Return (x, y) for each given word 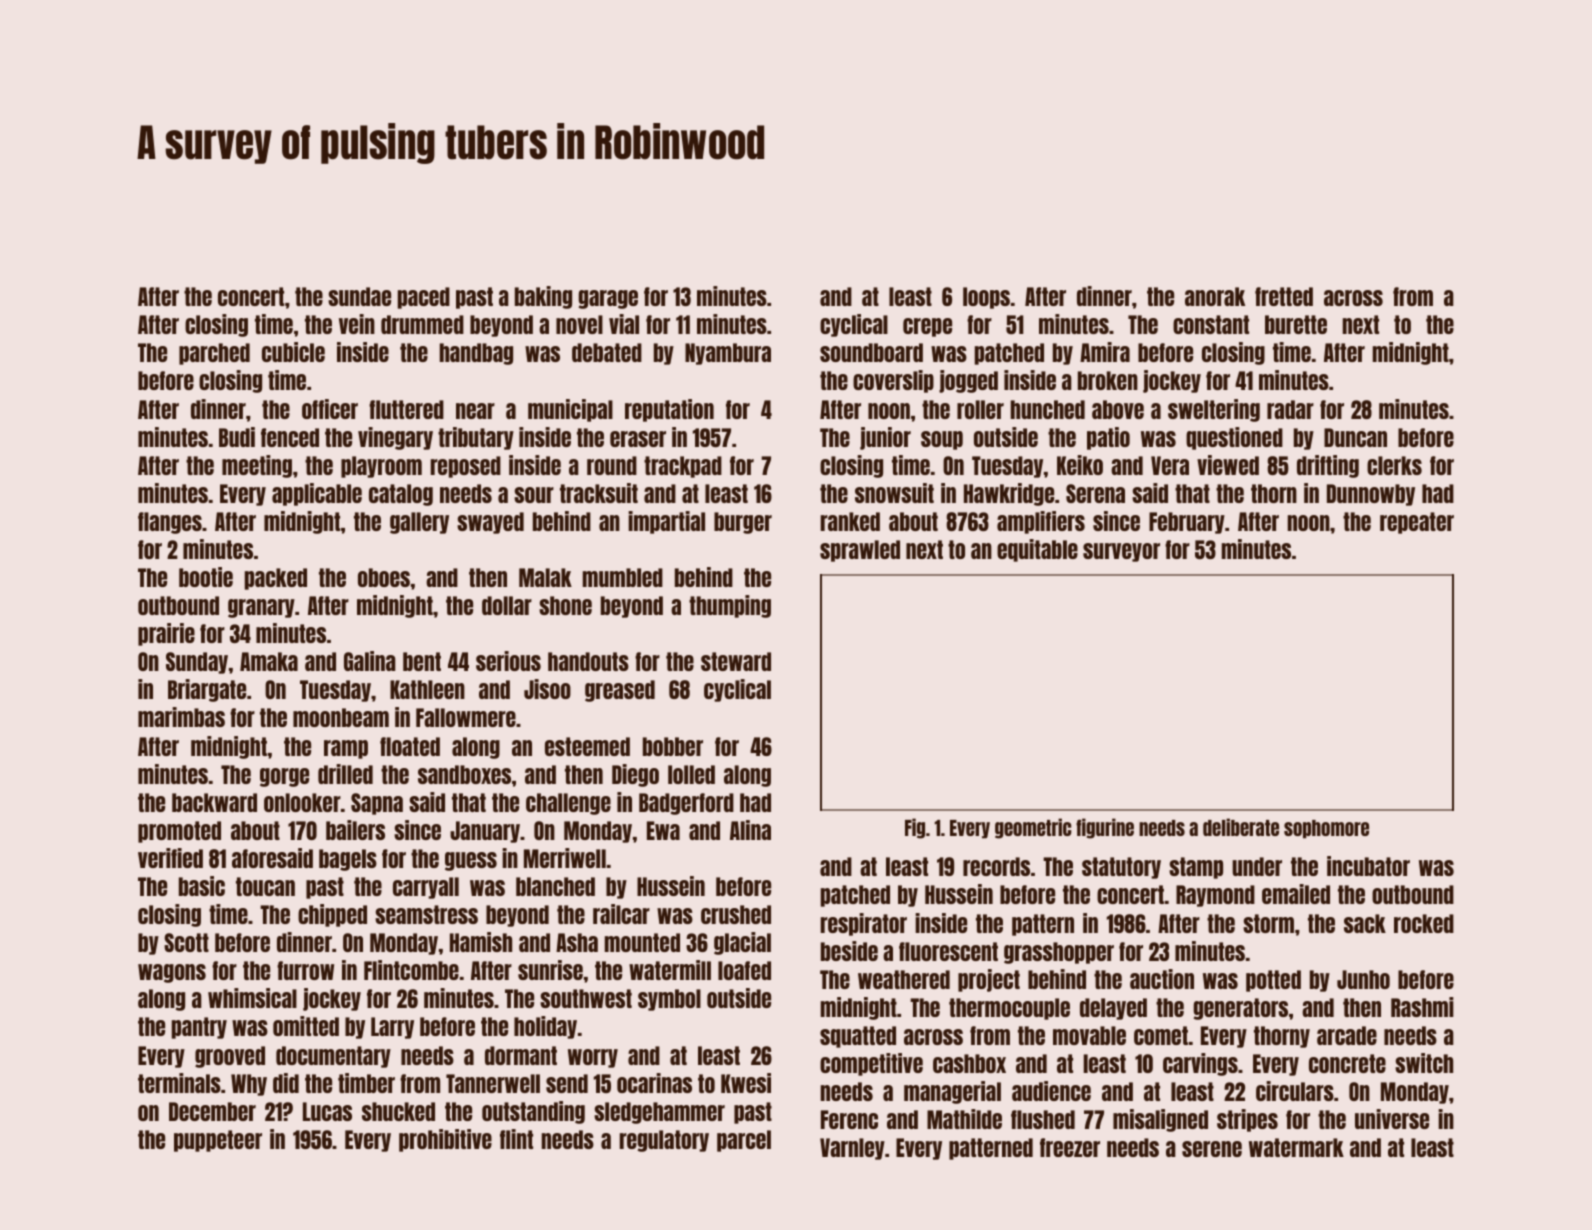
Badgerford (686, 804)
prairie (166, 634)
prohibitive (445, 1140)
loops (986, 298)
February (1187, 523)
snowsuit (894, 493)
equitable (1037, 550)
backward (214, 802)
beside (849, 951)
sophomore (1326, 829)
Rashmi (1422, 1007)
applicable (317, 494)
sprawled (860, 551)
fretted (1284, 296)
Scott (186, 942)
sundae (359, 296)
